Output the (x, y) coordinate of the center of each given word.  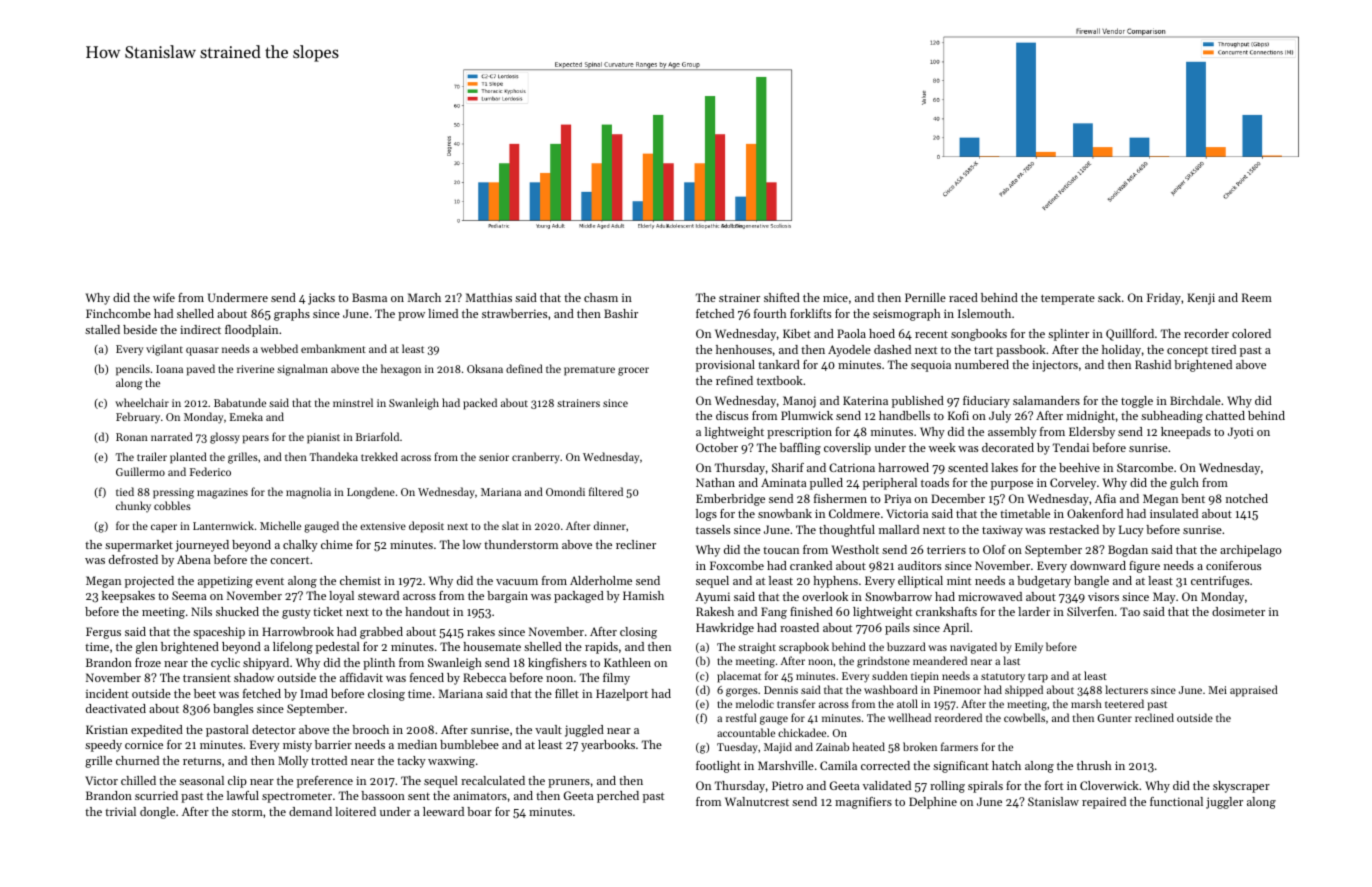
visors (1103, 596)
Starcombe (1145, 467)
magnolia (308, 493)
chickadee (802, 732)
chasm (601, 297)
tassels (713, 529)
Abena (194, 559)
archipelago (1251, 551)
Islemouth (984, 313)
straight (757, 648)
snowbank (785, 513)
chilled (138, 780)
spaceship (219, 633)
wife (164, 297)
